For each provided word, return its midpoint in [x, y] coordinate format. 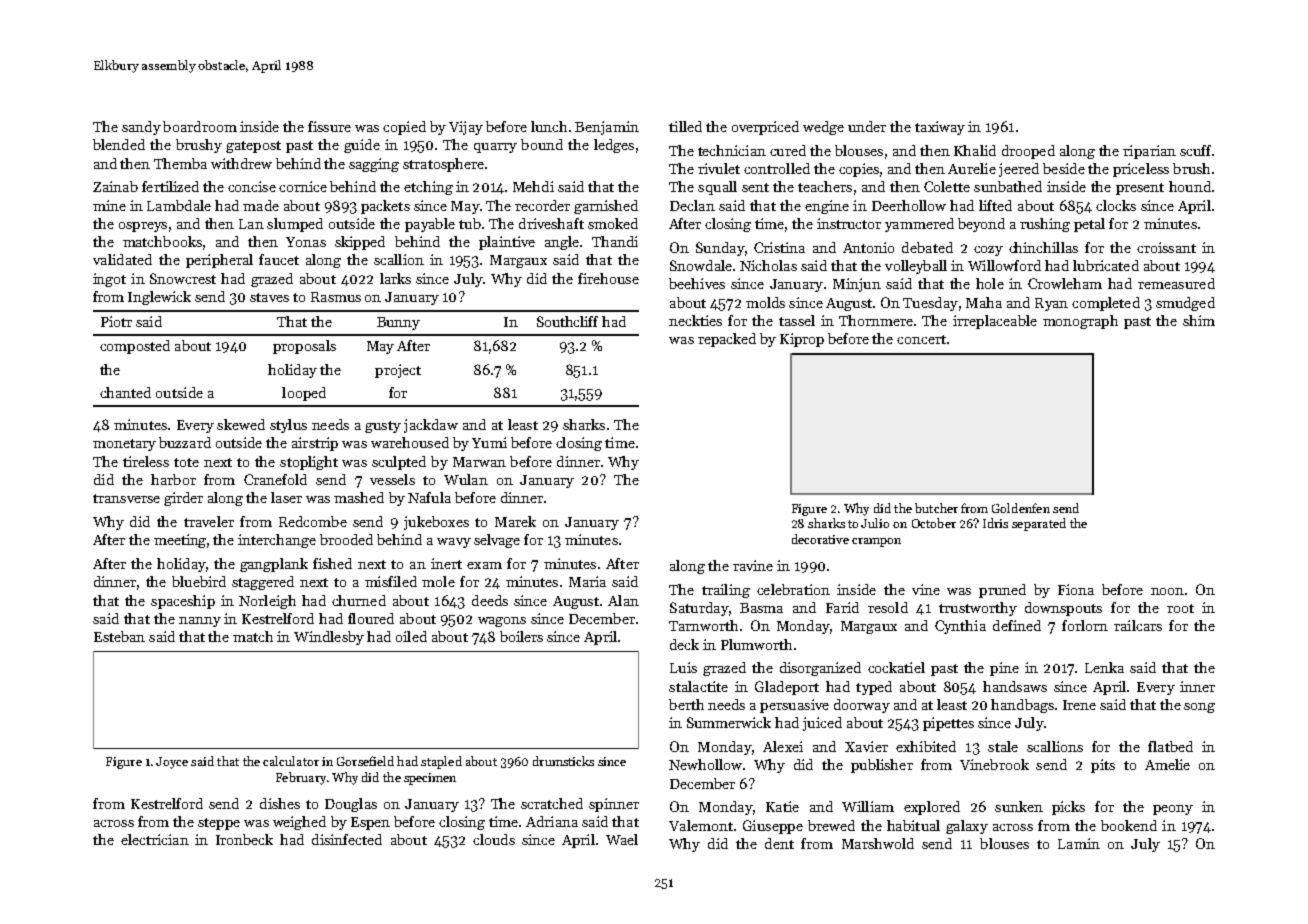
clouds [494, 839]
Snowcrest [183, 278]
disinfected [347, 839]
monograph [1080, 322]
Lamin [1079, 843]
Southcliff [567, 321]
